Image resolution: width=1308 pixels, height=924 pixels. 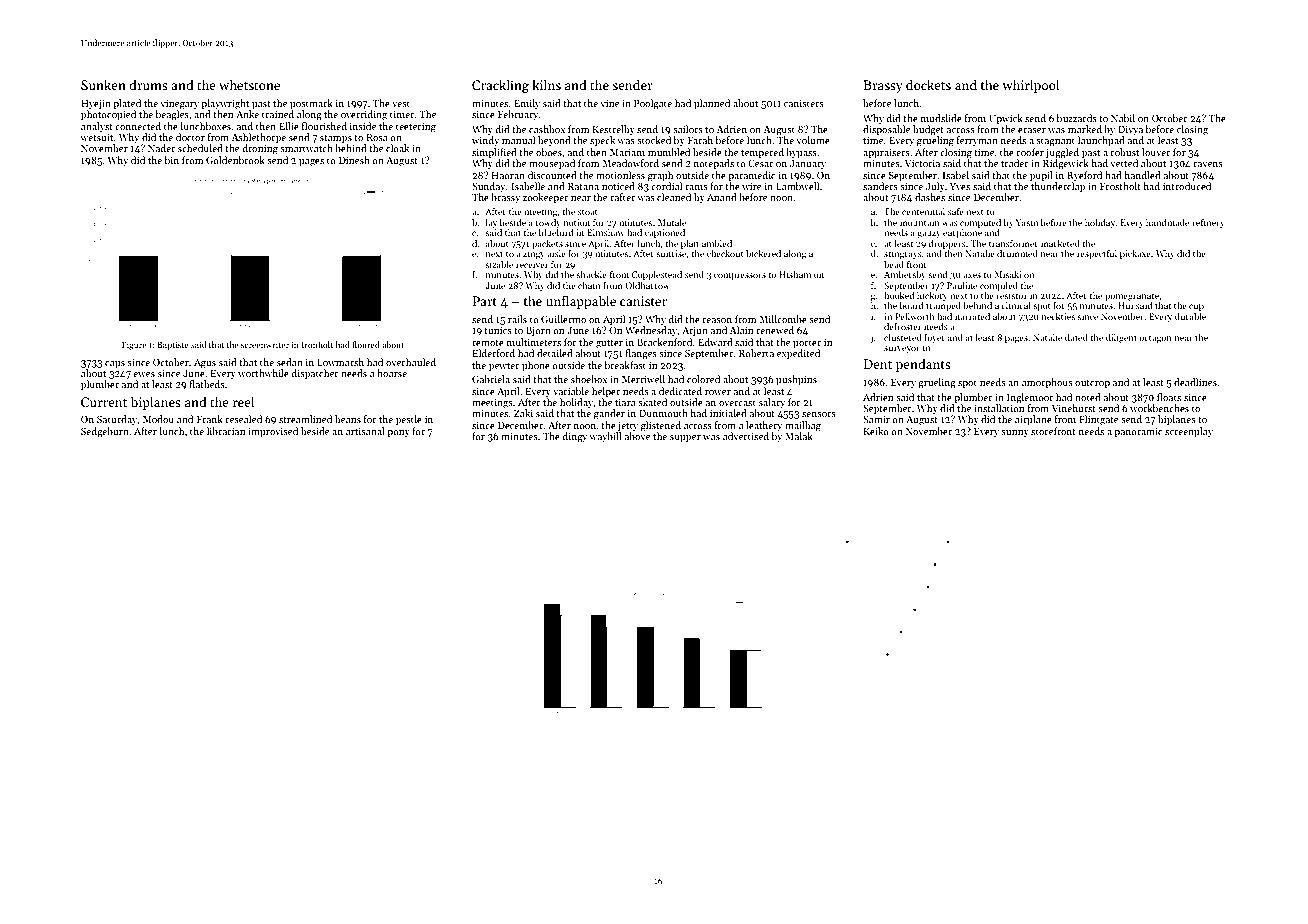 What do you see at coordinates (1135, 254) in the screenshot?
I see `pickaxe` at bounding box center [1135, 254].
